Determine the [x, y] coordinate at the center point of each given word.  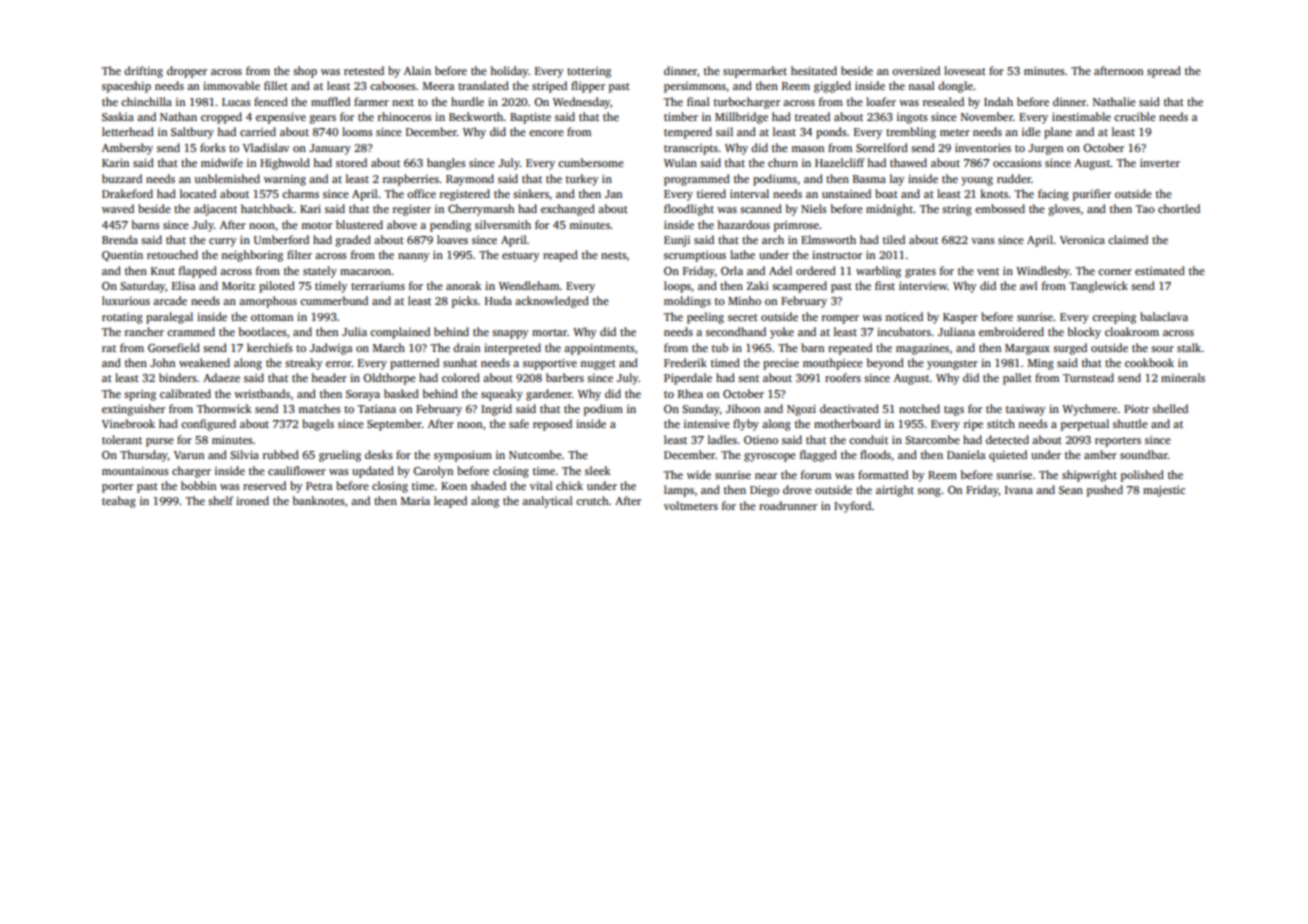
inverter [1160, 162]
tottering [589, 72]
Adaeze [221, 377]
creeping [1114, 318]
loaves [452, 239]
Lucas [236, 102]
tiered [711, 193]
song [929, 492]
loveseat [965, 70]
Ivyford [853, 507]
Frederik [685, 362]
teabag [119, 502]
